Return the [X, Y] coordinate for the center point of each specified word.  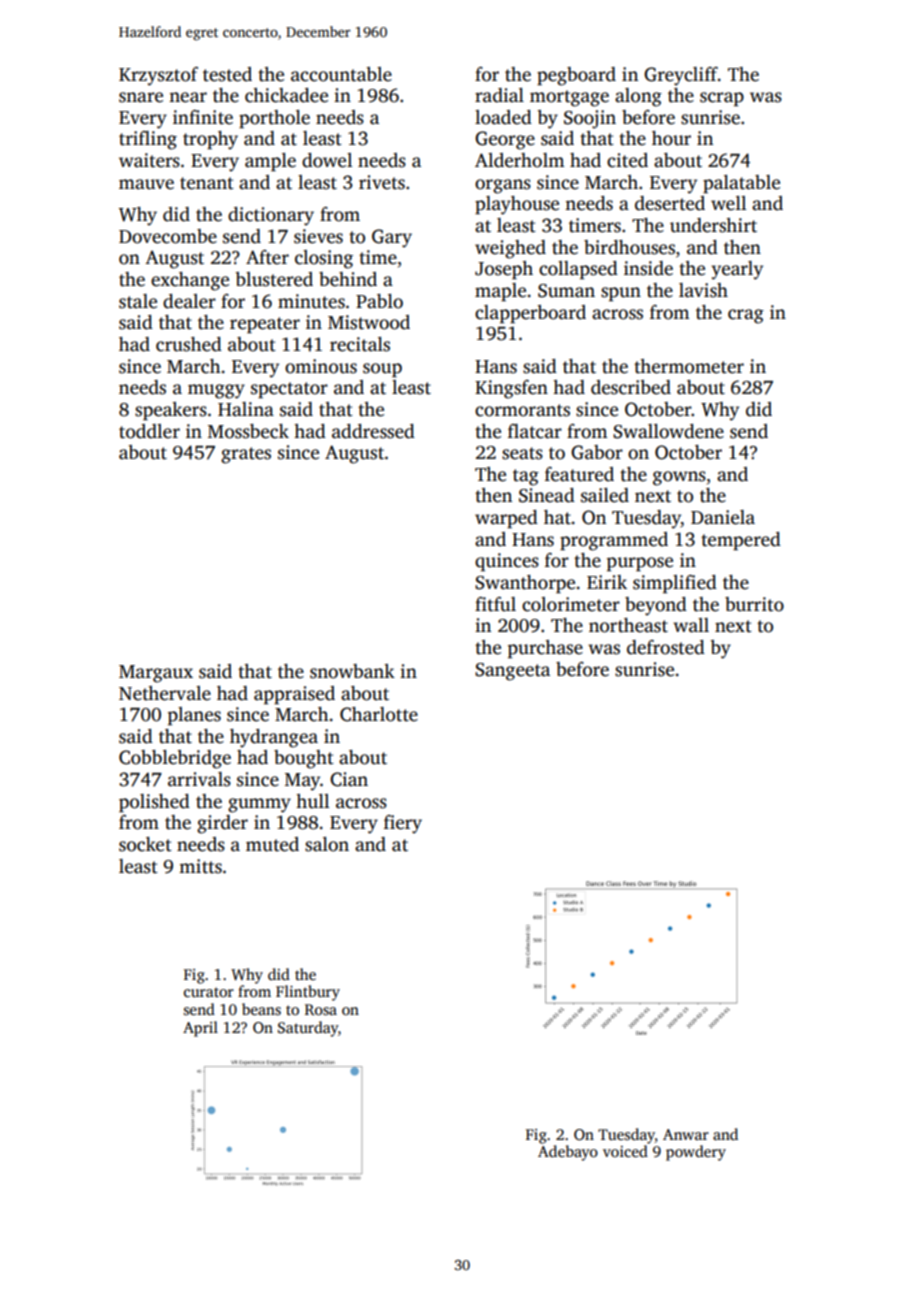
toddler [149, 431]
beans [261, 1009]
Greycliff [681, 76]
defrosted [666, 647]
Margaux [156, 674]
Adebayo [568, 1153]
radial [499, 95]
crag [746, 316]
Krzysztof [158, 76]
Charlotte [379, 714]
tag [526, 477]
